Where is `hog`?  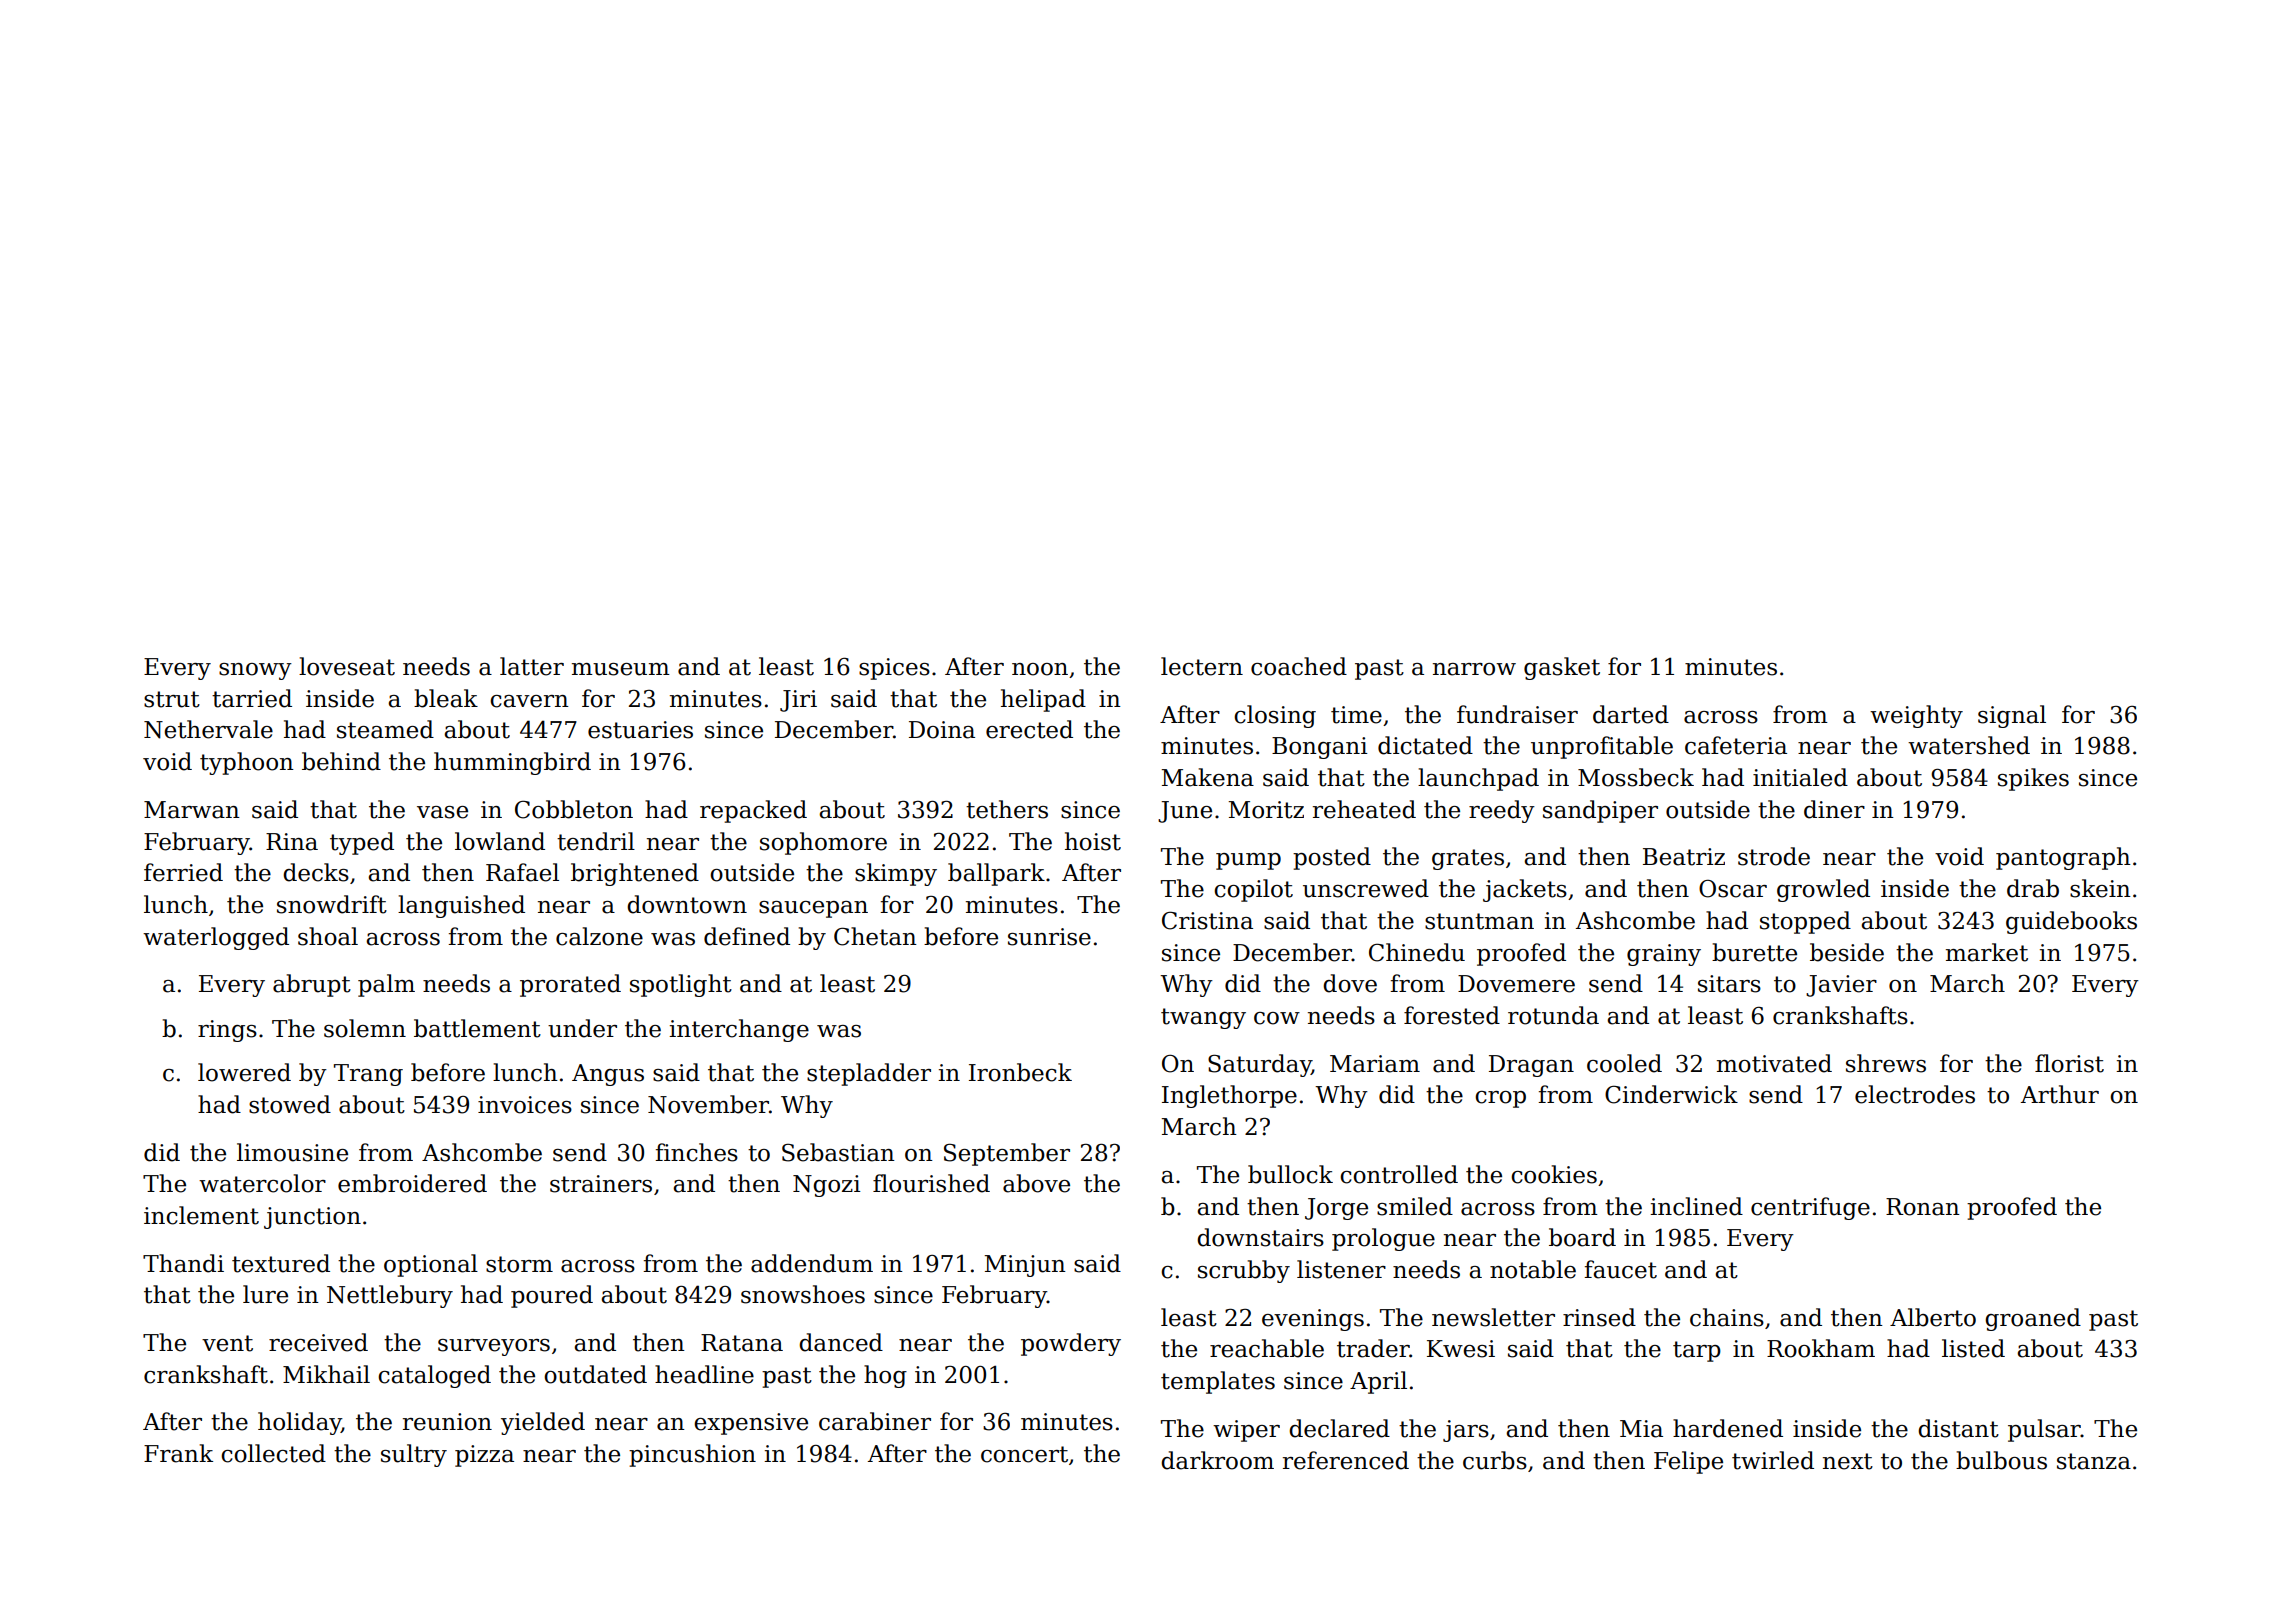
hog is located at coordinates (885, 1376).
